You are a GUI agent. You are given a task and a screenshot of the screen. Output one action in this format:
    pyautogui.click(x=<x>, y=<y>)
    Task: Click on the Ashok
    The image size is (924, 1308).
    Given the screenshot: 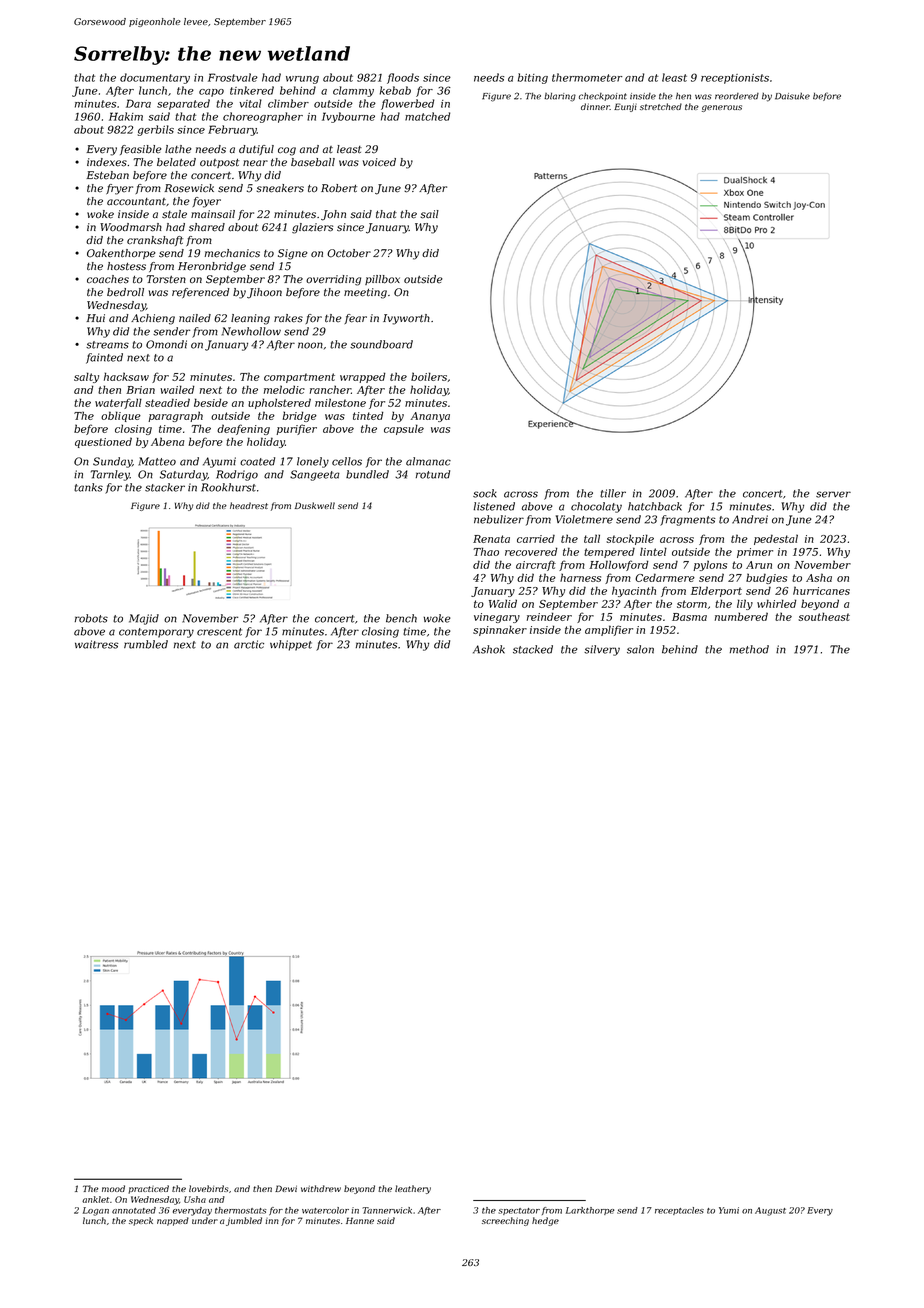 What is the action you would take?
    pyautogui.click(x=489, y=649)
